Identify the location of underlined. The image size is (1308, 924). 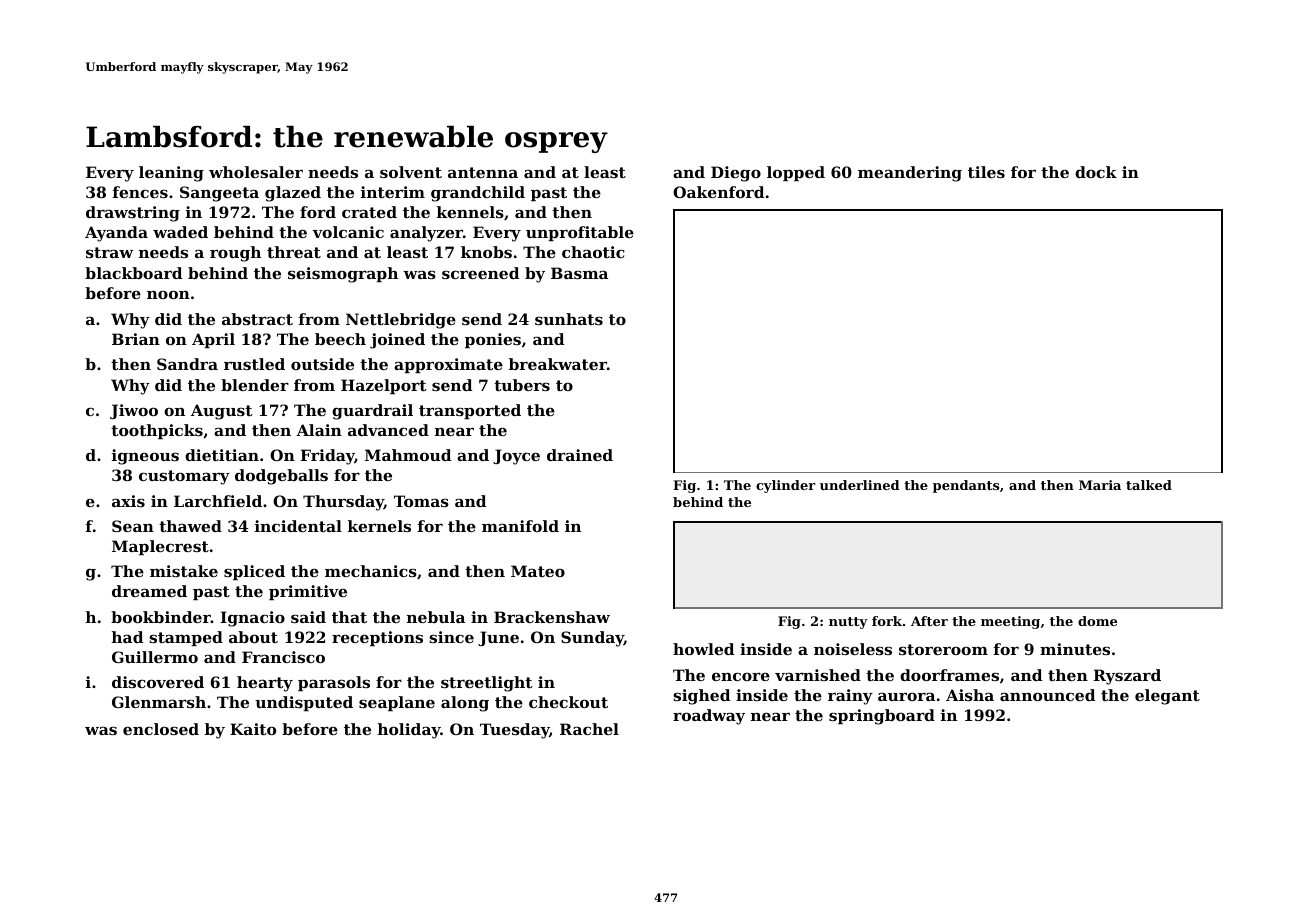
(859, 485).
